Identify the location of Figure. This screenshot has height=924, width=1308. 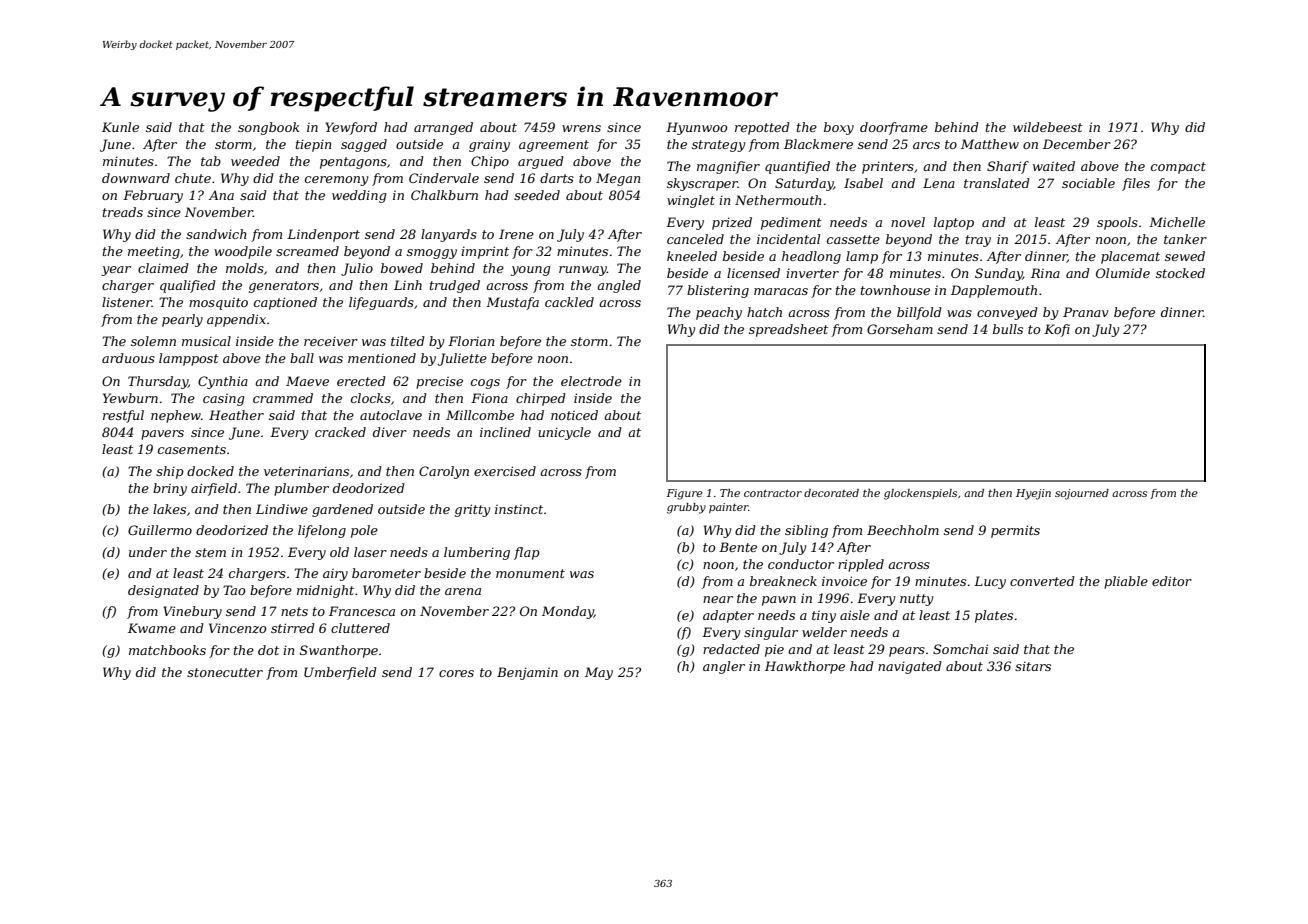
(684, 494).
